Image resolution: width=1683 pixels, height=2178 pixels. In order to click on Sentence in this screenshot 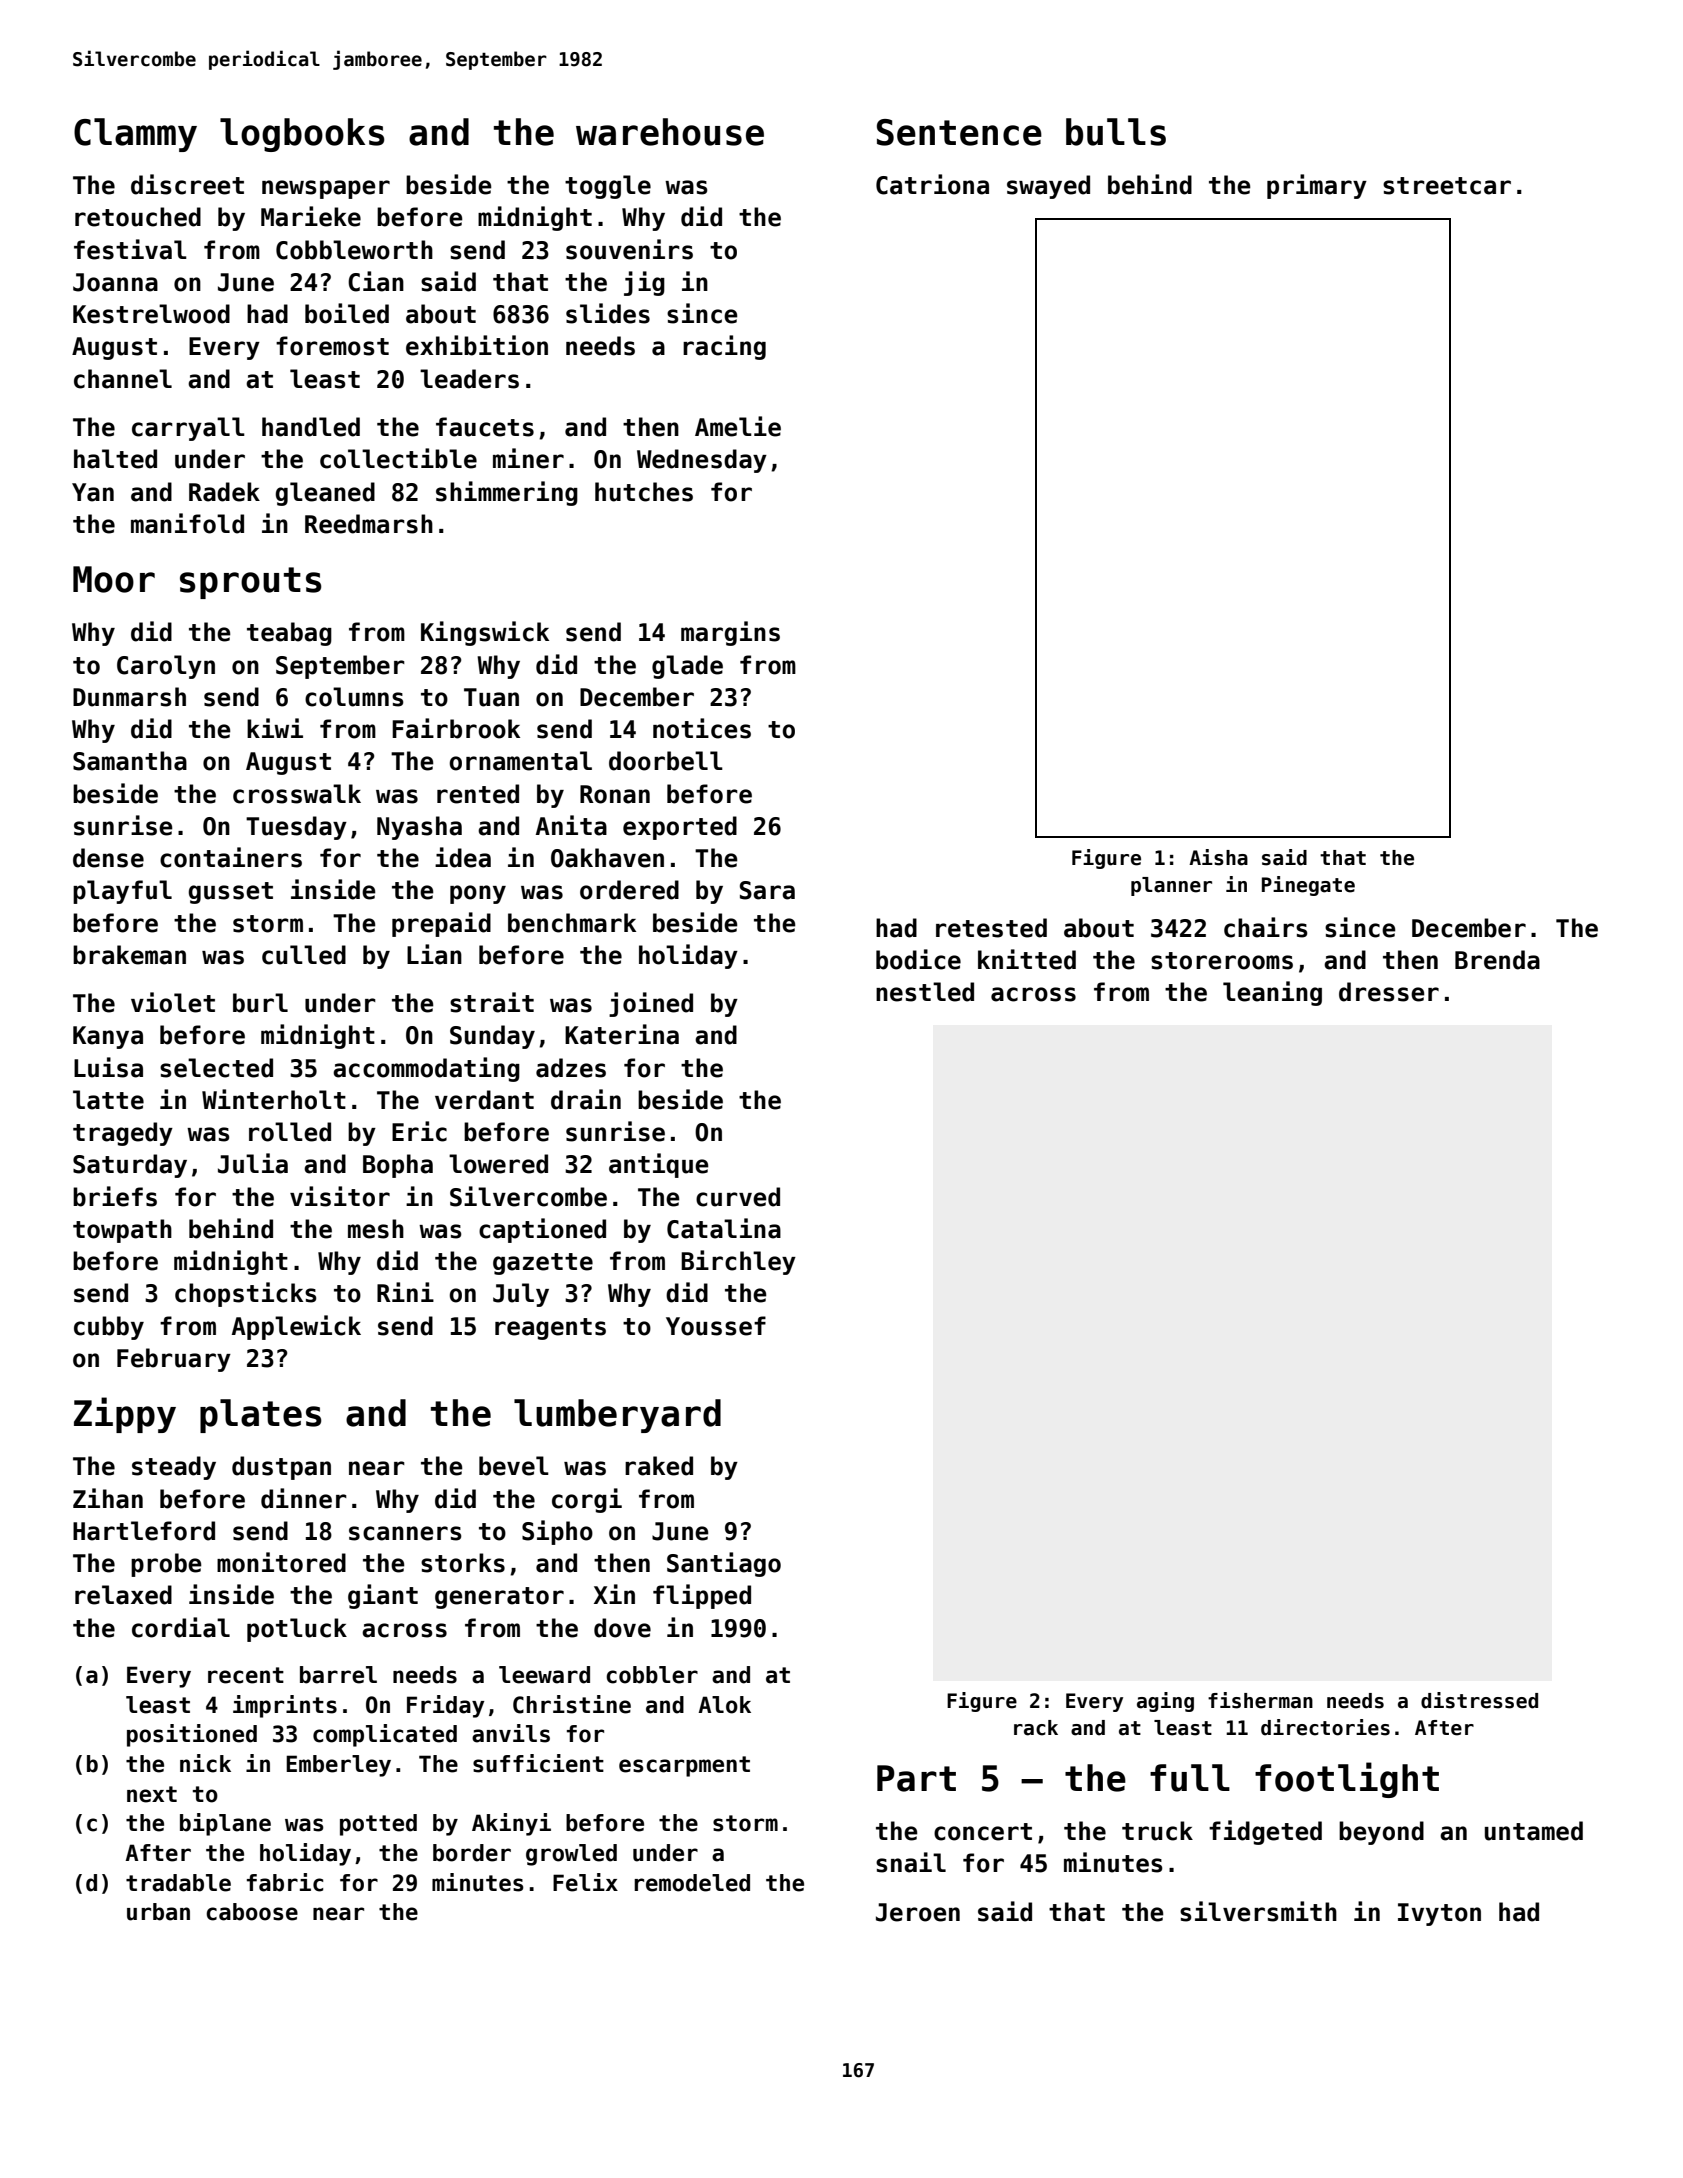, I will do `click(959, 132)`.
